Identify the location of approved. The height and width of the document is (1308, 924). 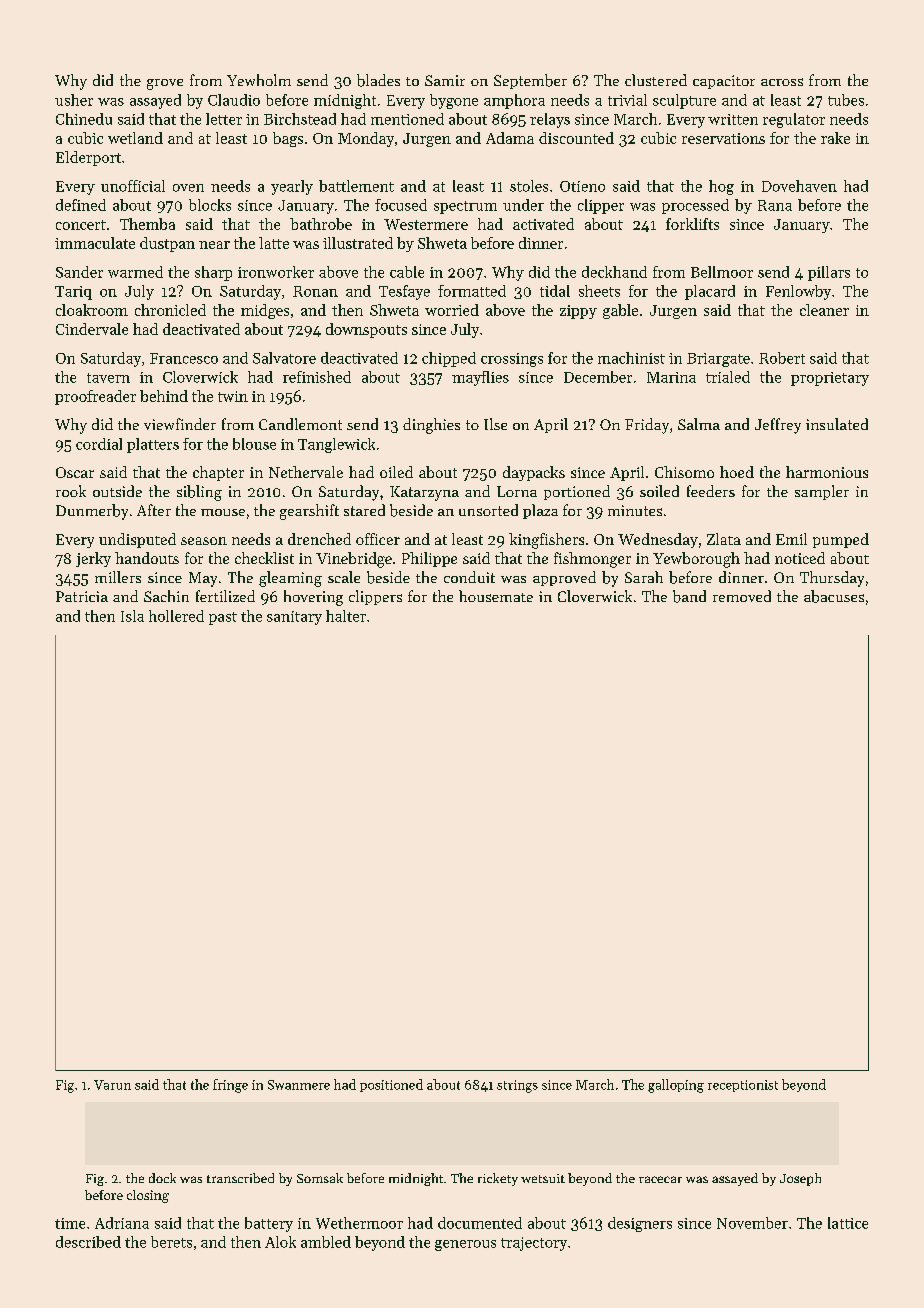
(564, 578).
